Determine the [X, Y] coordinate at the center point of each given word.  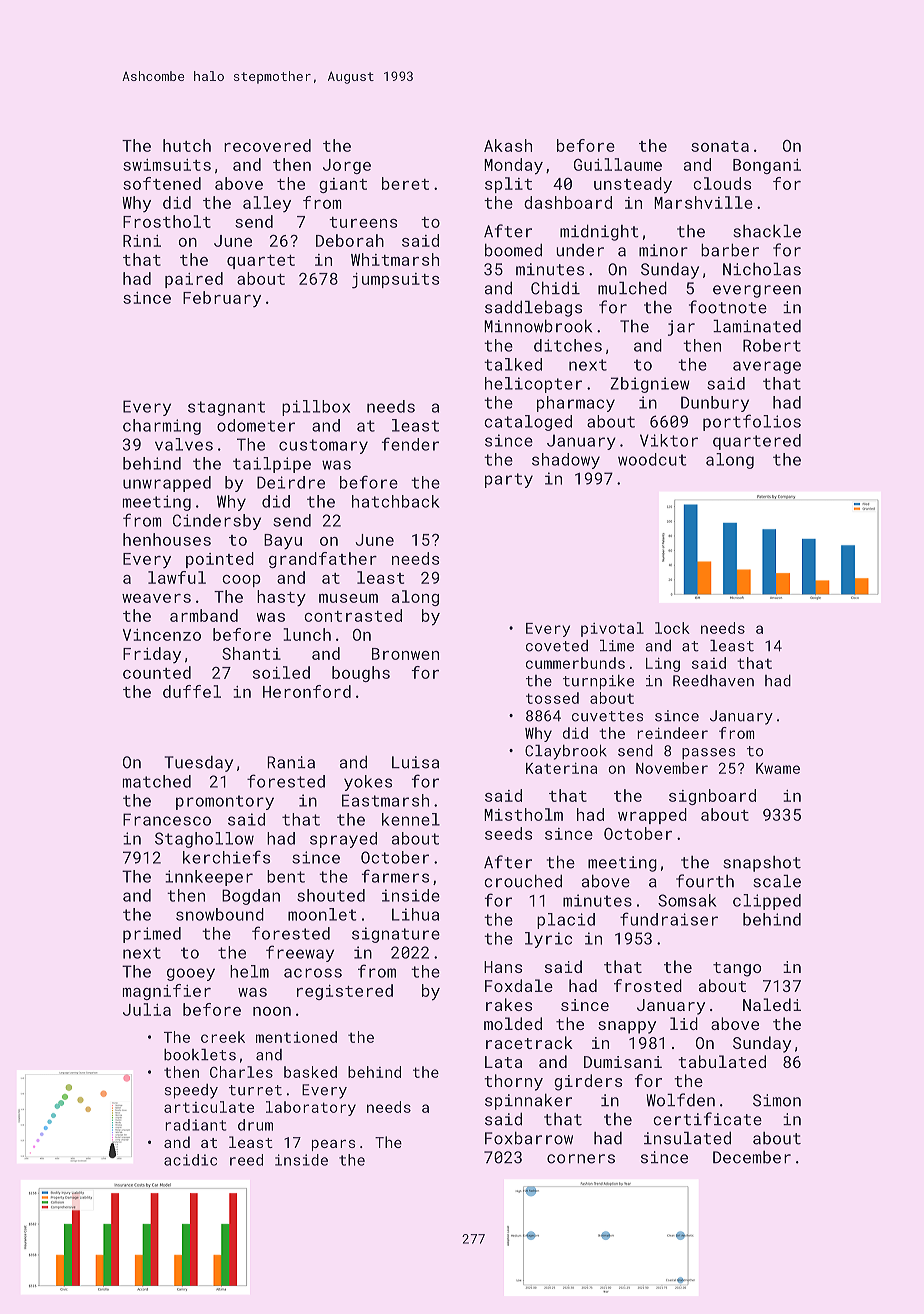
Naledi [772, 1004]
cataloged [528, 423]
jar [681, 328]
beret [405, 183]
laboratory [311, 1108]
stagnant [226, 408]
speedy [191, 1091]
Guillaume [618, 164]
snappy [627, 1027]
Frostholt [167, 221]
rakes [509, 1004]
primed [152, 935]
